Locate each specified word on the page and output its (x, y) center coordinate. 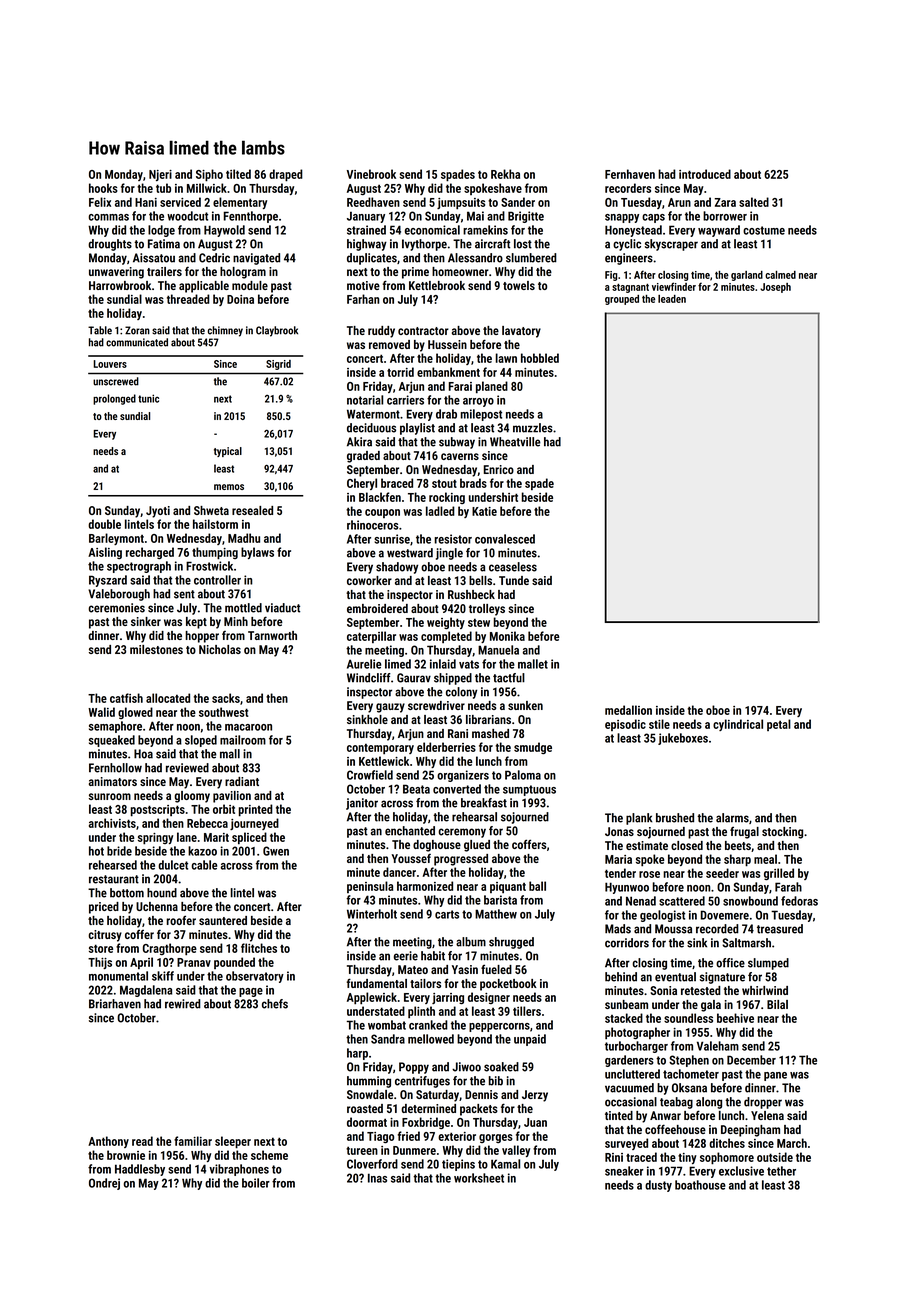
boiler (256, 1183)
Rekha (505, 174)
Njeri (160, 175)
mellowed (431, 1039)
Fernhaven (630, 174)
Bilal (777, 1004)
